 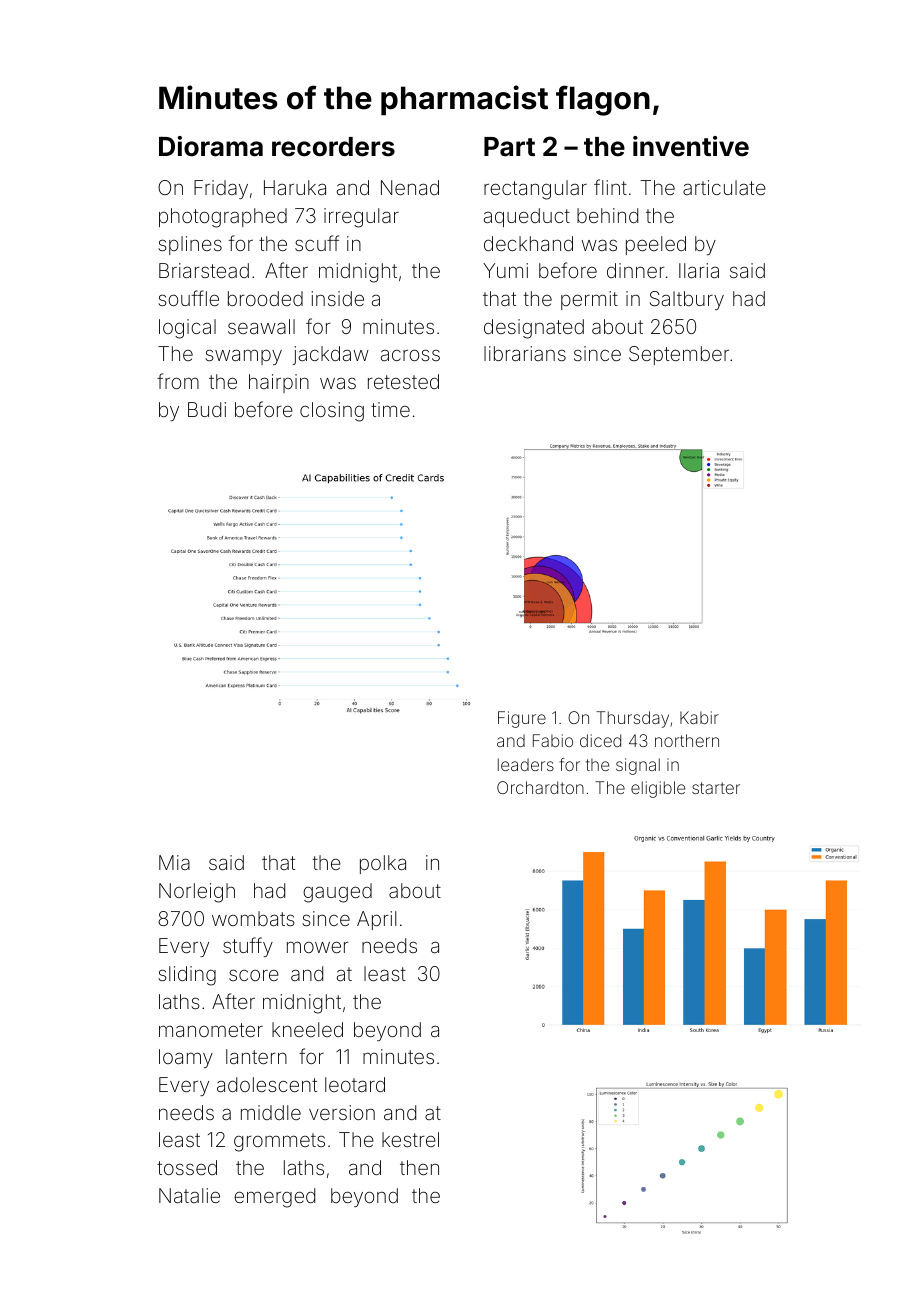 What do you see at coordinates (223, 218) in the page?
I see `photographed` at bounding box center [223, 218].
